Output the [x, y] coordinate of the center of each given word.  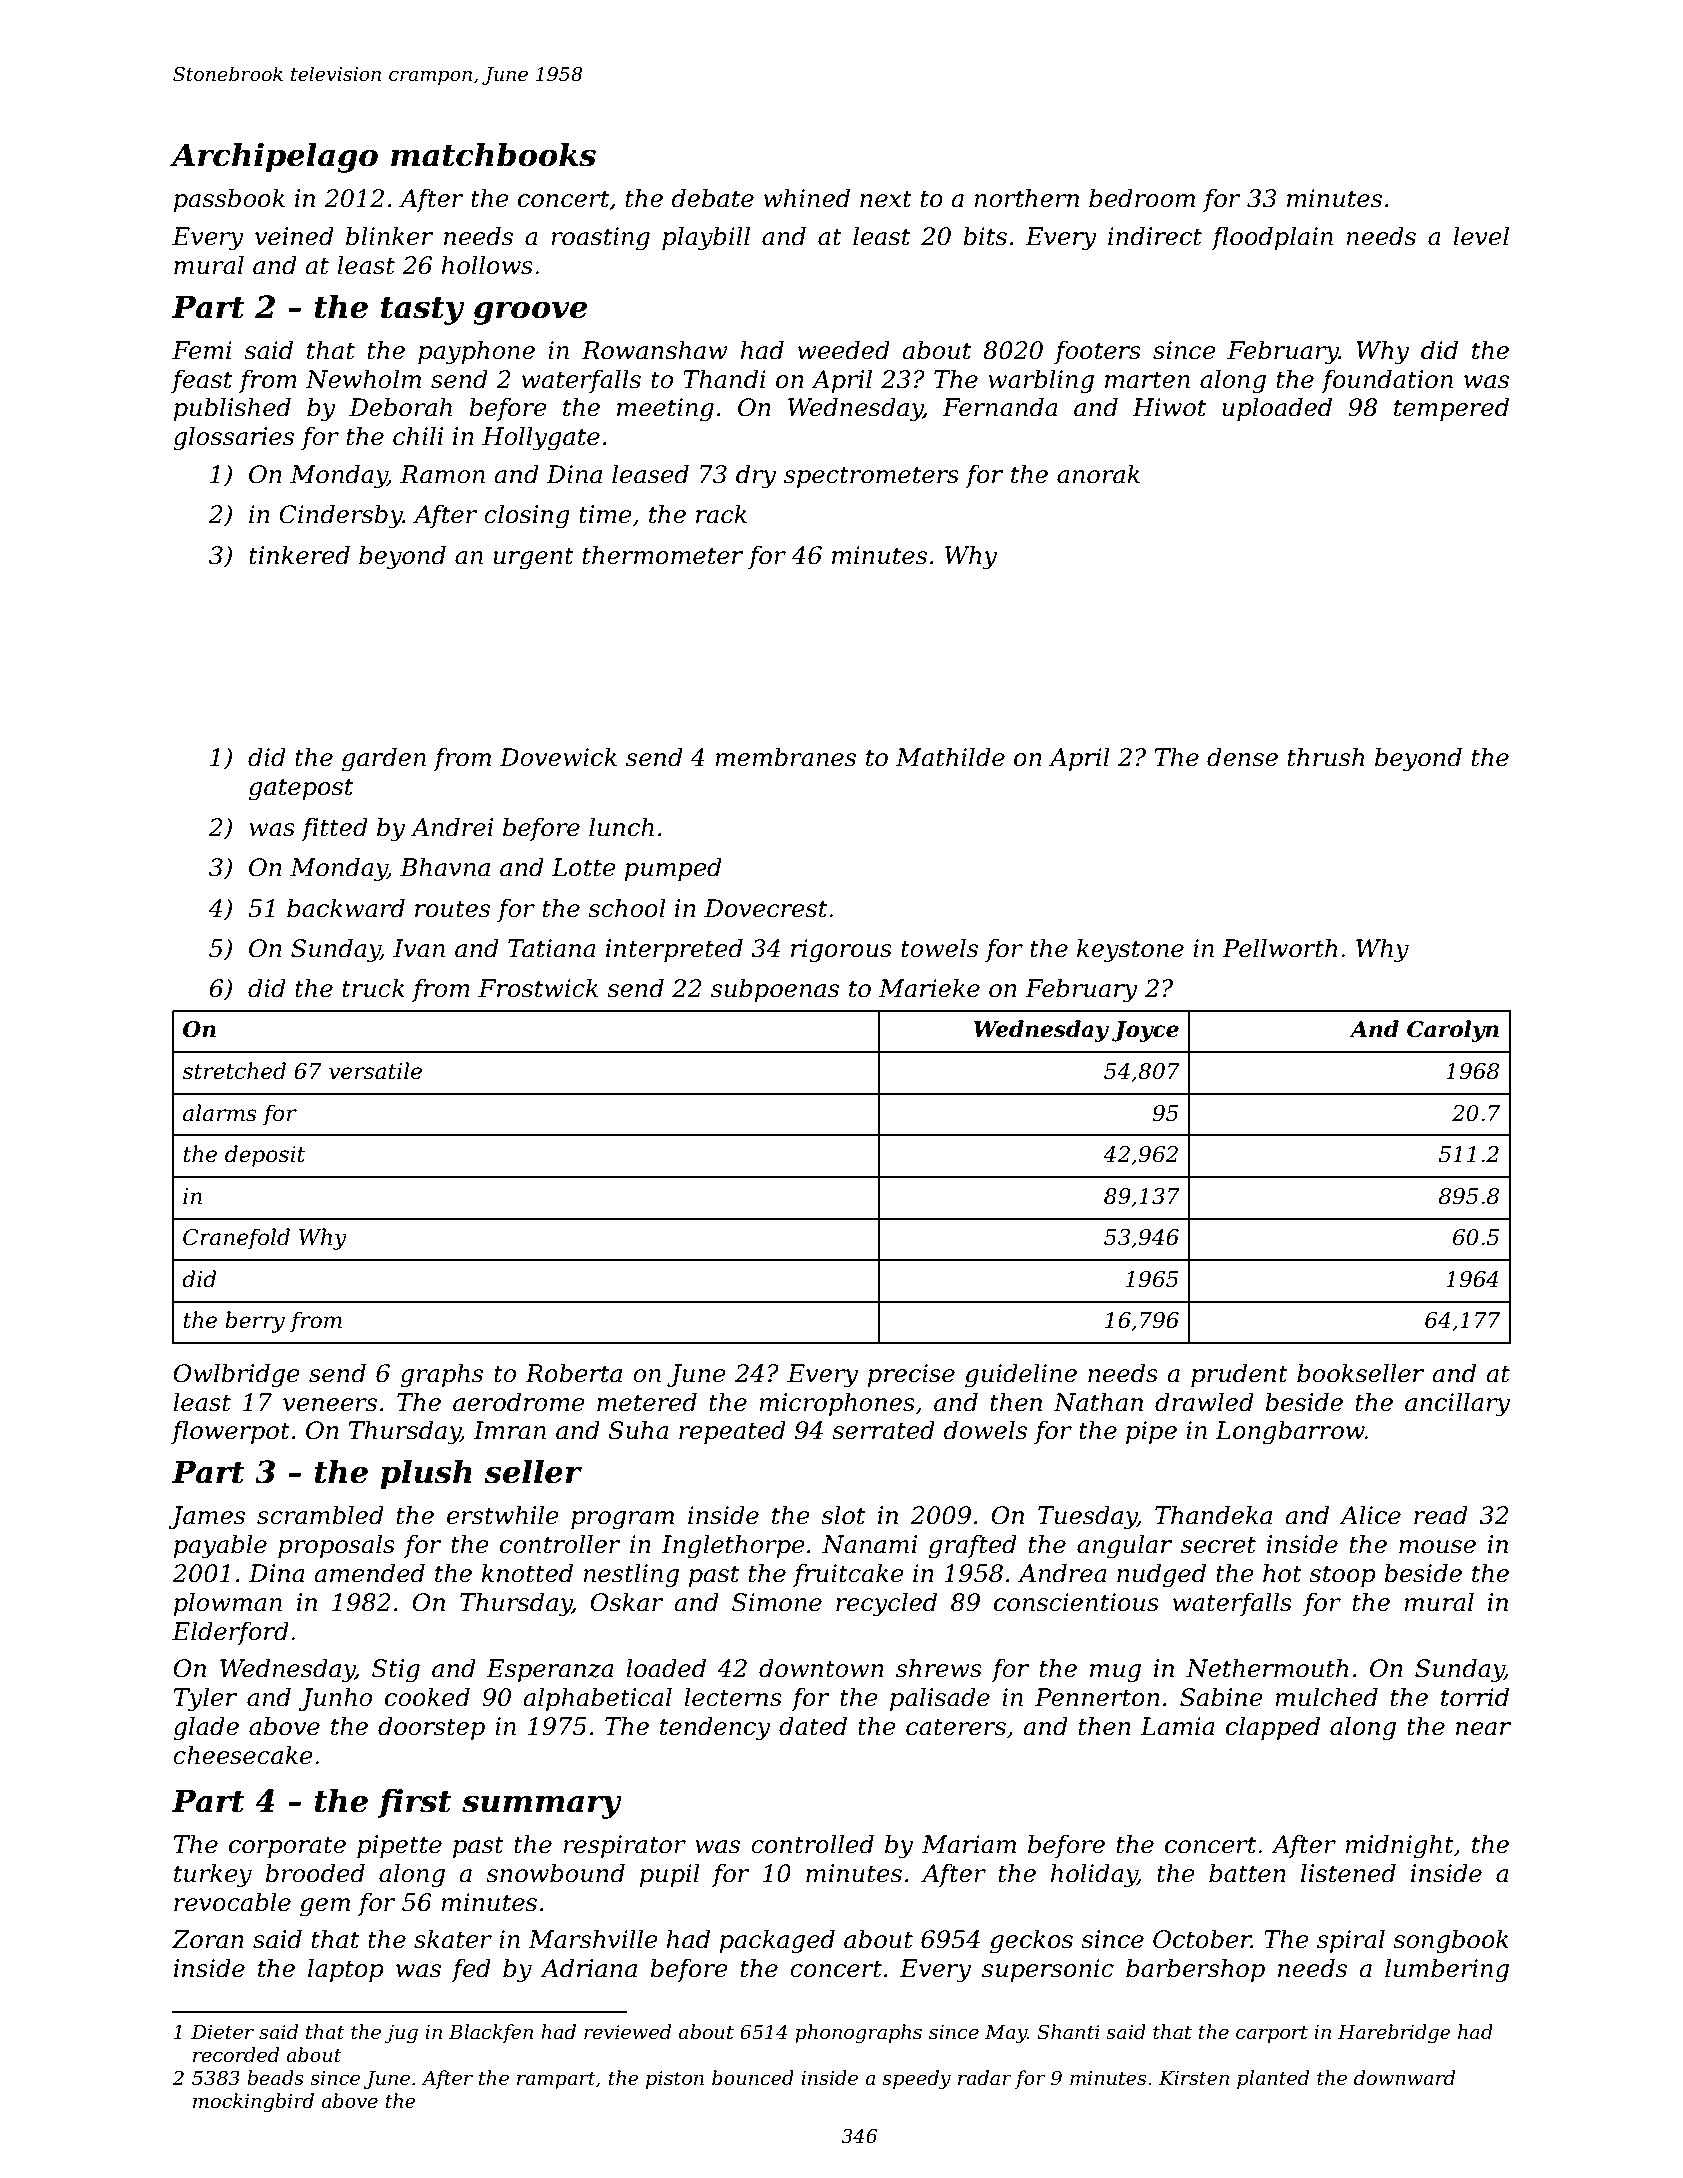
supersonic [1048, 1970]
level [1481, 236]
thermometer [662, 555]
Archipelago [274, 157]
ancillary [1457, 1404]
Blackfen [491, 2033]
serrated [883, 1430]
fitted [334, 829]
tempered [1451, 409]
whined [806, 198]
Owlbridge [236, 1375]
